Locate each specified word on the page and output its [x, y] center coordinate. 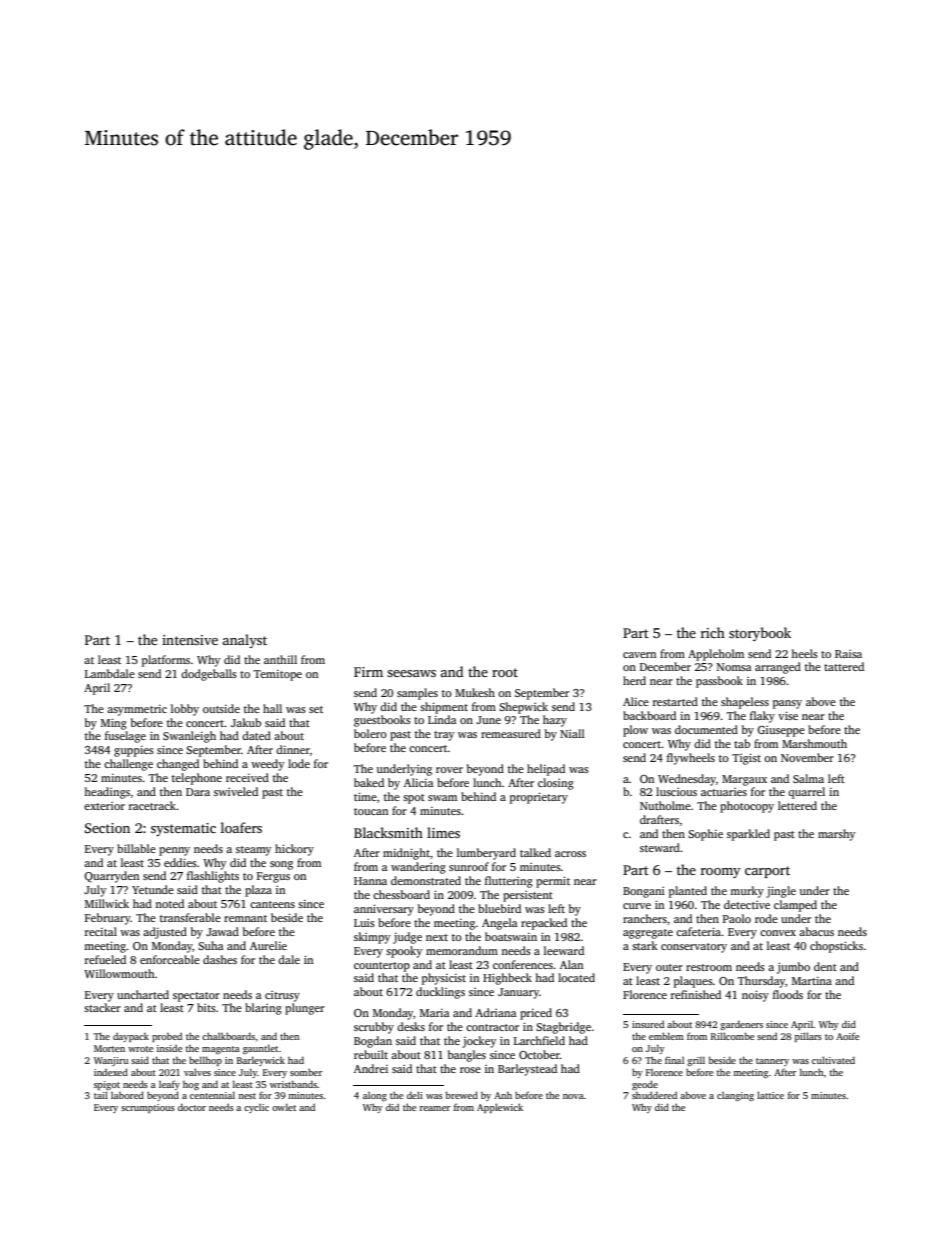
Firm [368, 672]
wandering [418, 868]
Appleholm [716, 655]
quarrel [806, 793]
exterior [104, 806]
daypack [131, 1037]
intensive [190, 640]
